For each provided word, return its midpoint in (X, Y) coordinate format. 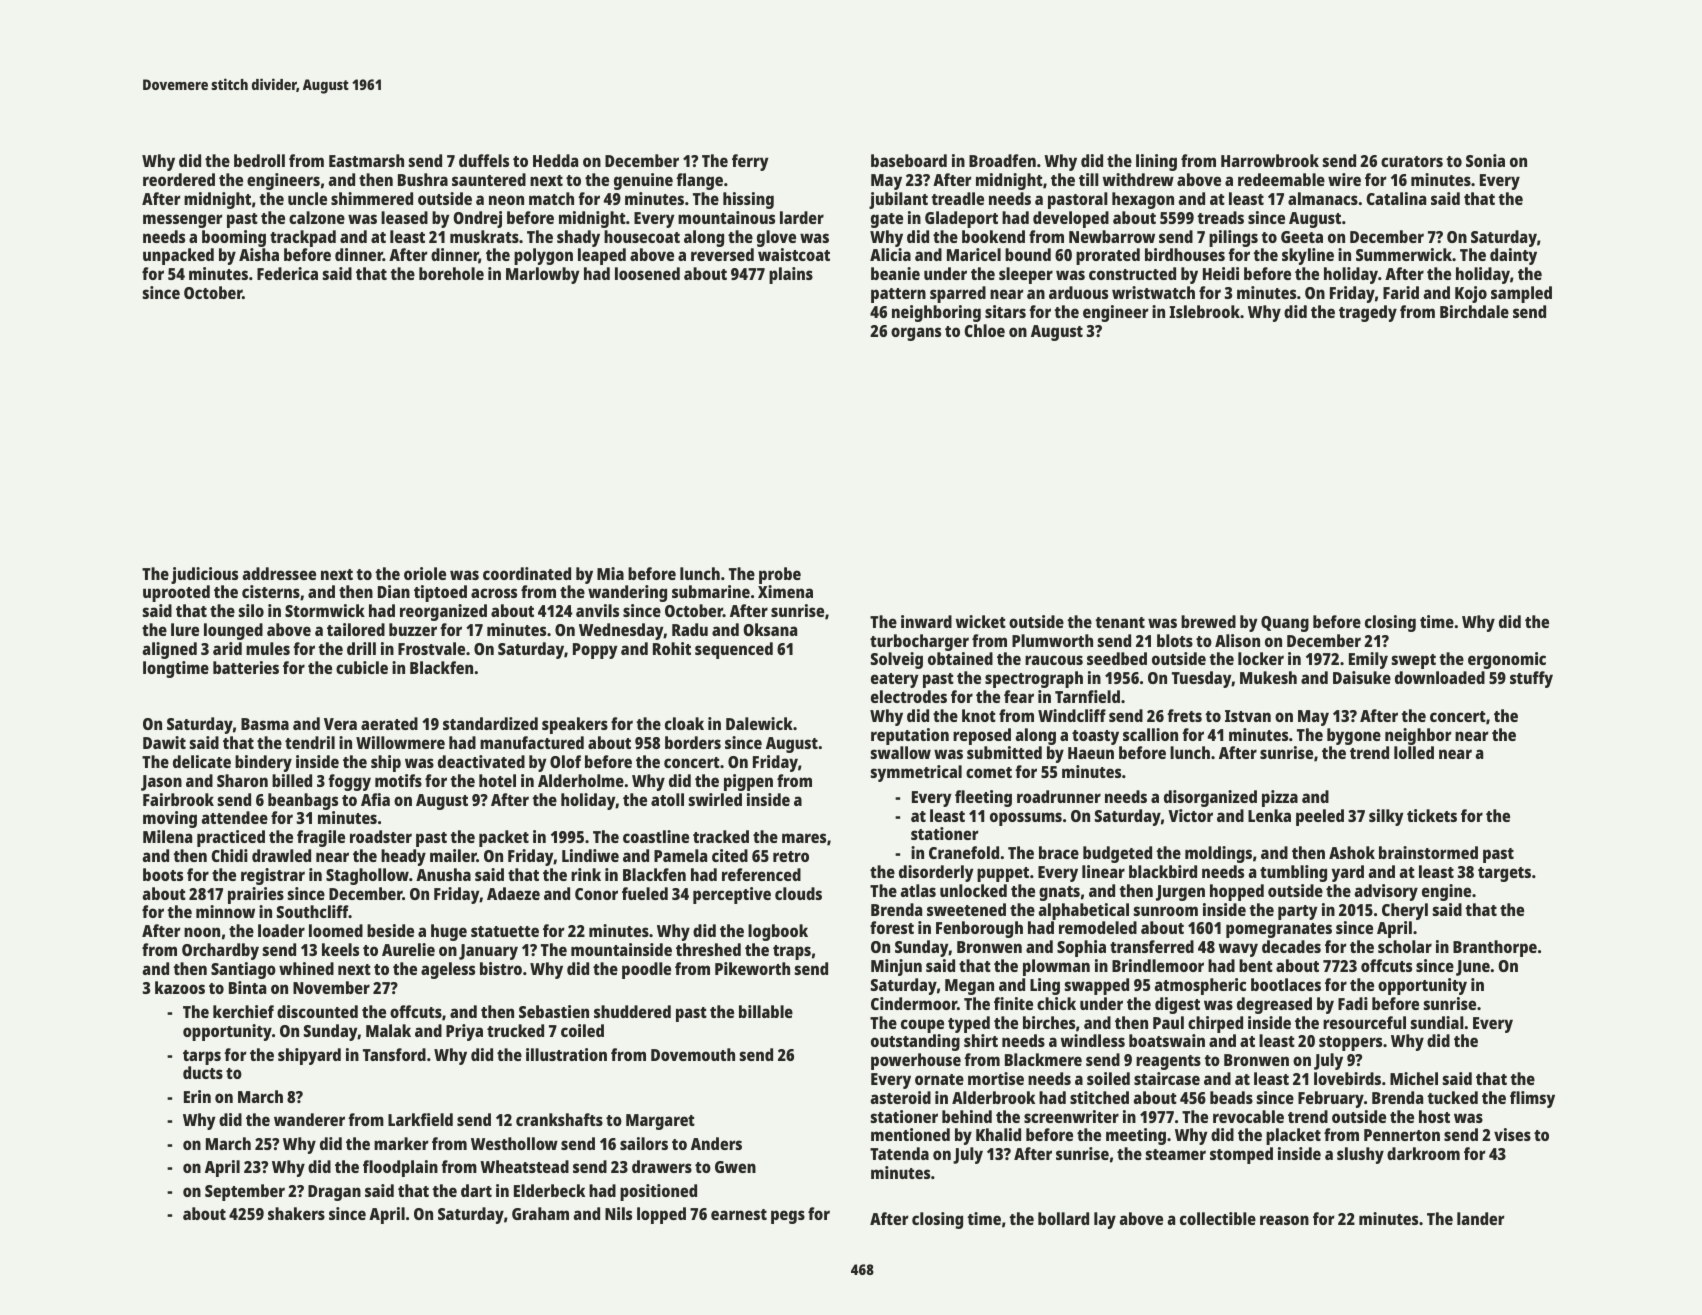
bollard (1063, 1218)
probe (780, 575)
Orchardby (220, 951)
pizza (1280, 798)
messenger (182, 221)
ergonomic (1507, 660)
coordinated (527, 573)
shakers (296, 1213)
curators (1412, 161)
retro (791, 856)
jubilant (898, 200)
